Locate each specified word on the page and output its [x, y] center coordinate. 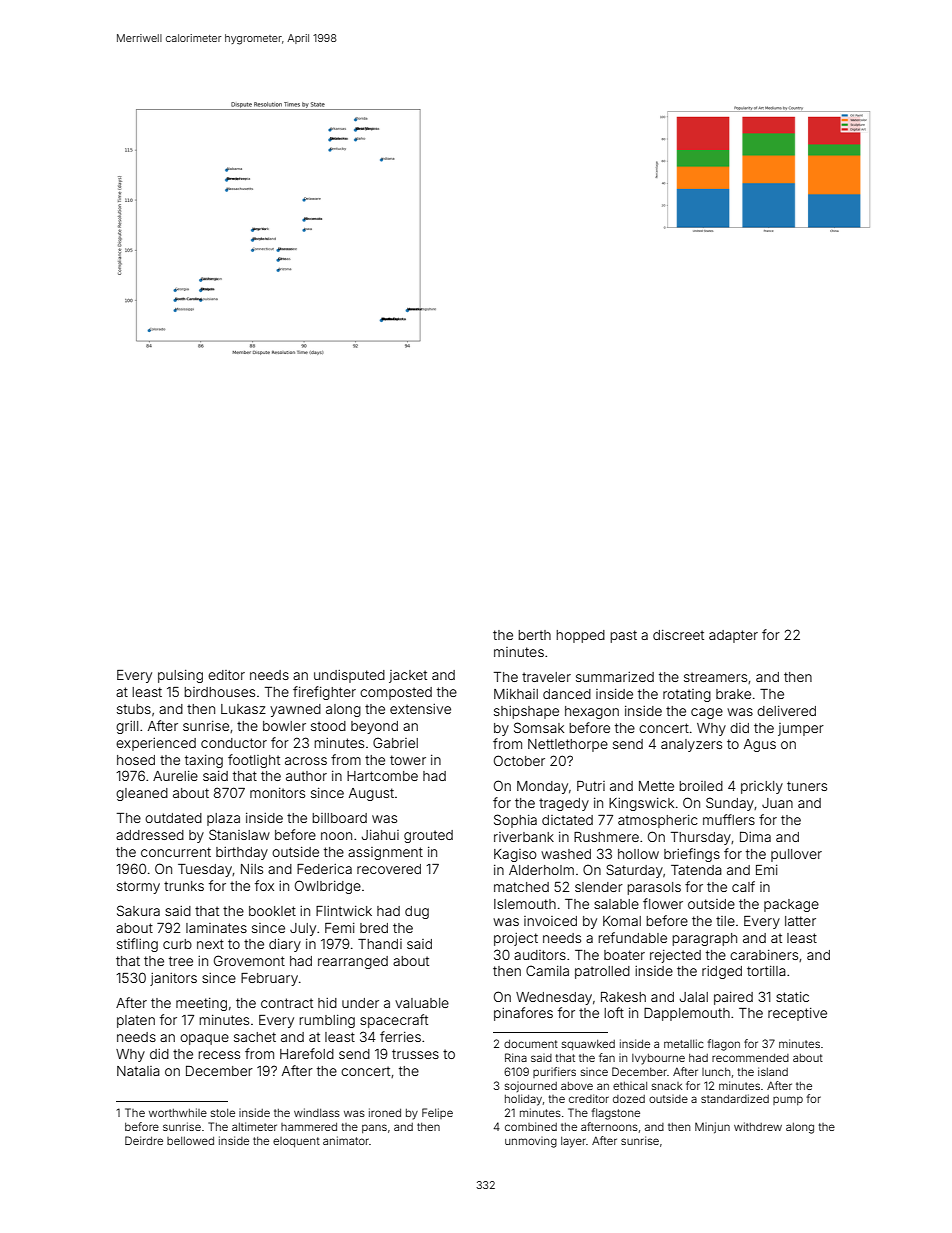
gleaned [142, 794]
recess [219, 1055]
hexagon [592, 712]
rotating [687, 695]
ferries [400, 1036]
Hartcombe [382, 776]
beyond [374, 727]
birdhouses [219, 692]
